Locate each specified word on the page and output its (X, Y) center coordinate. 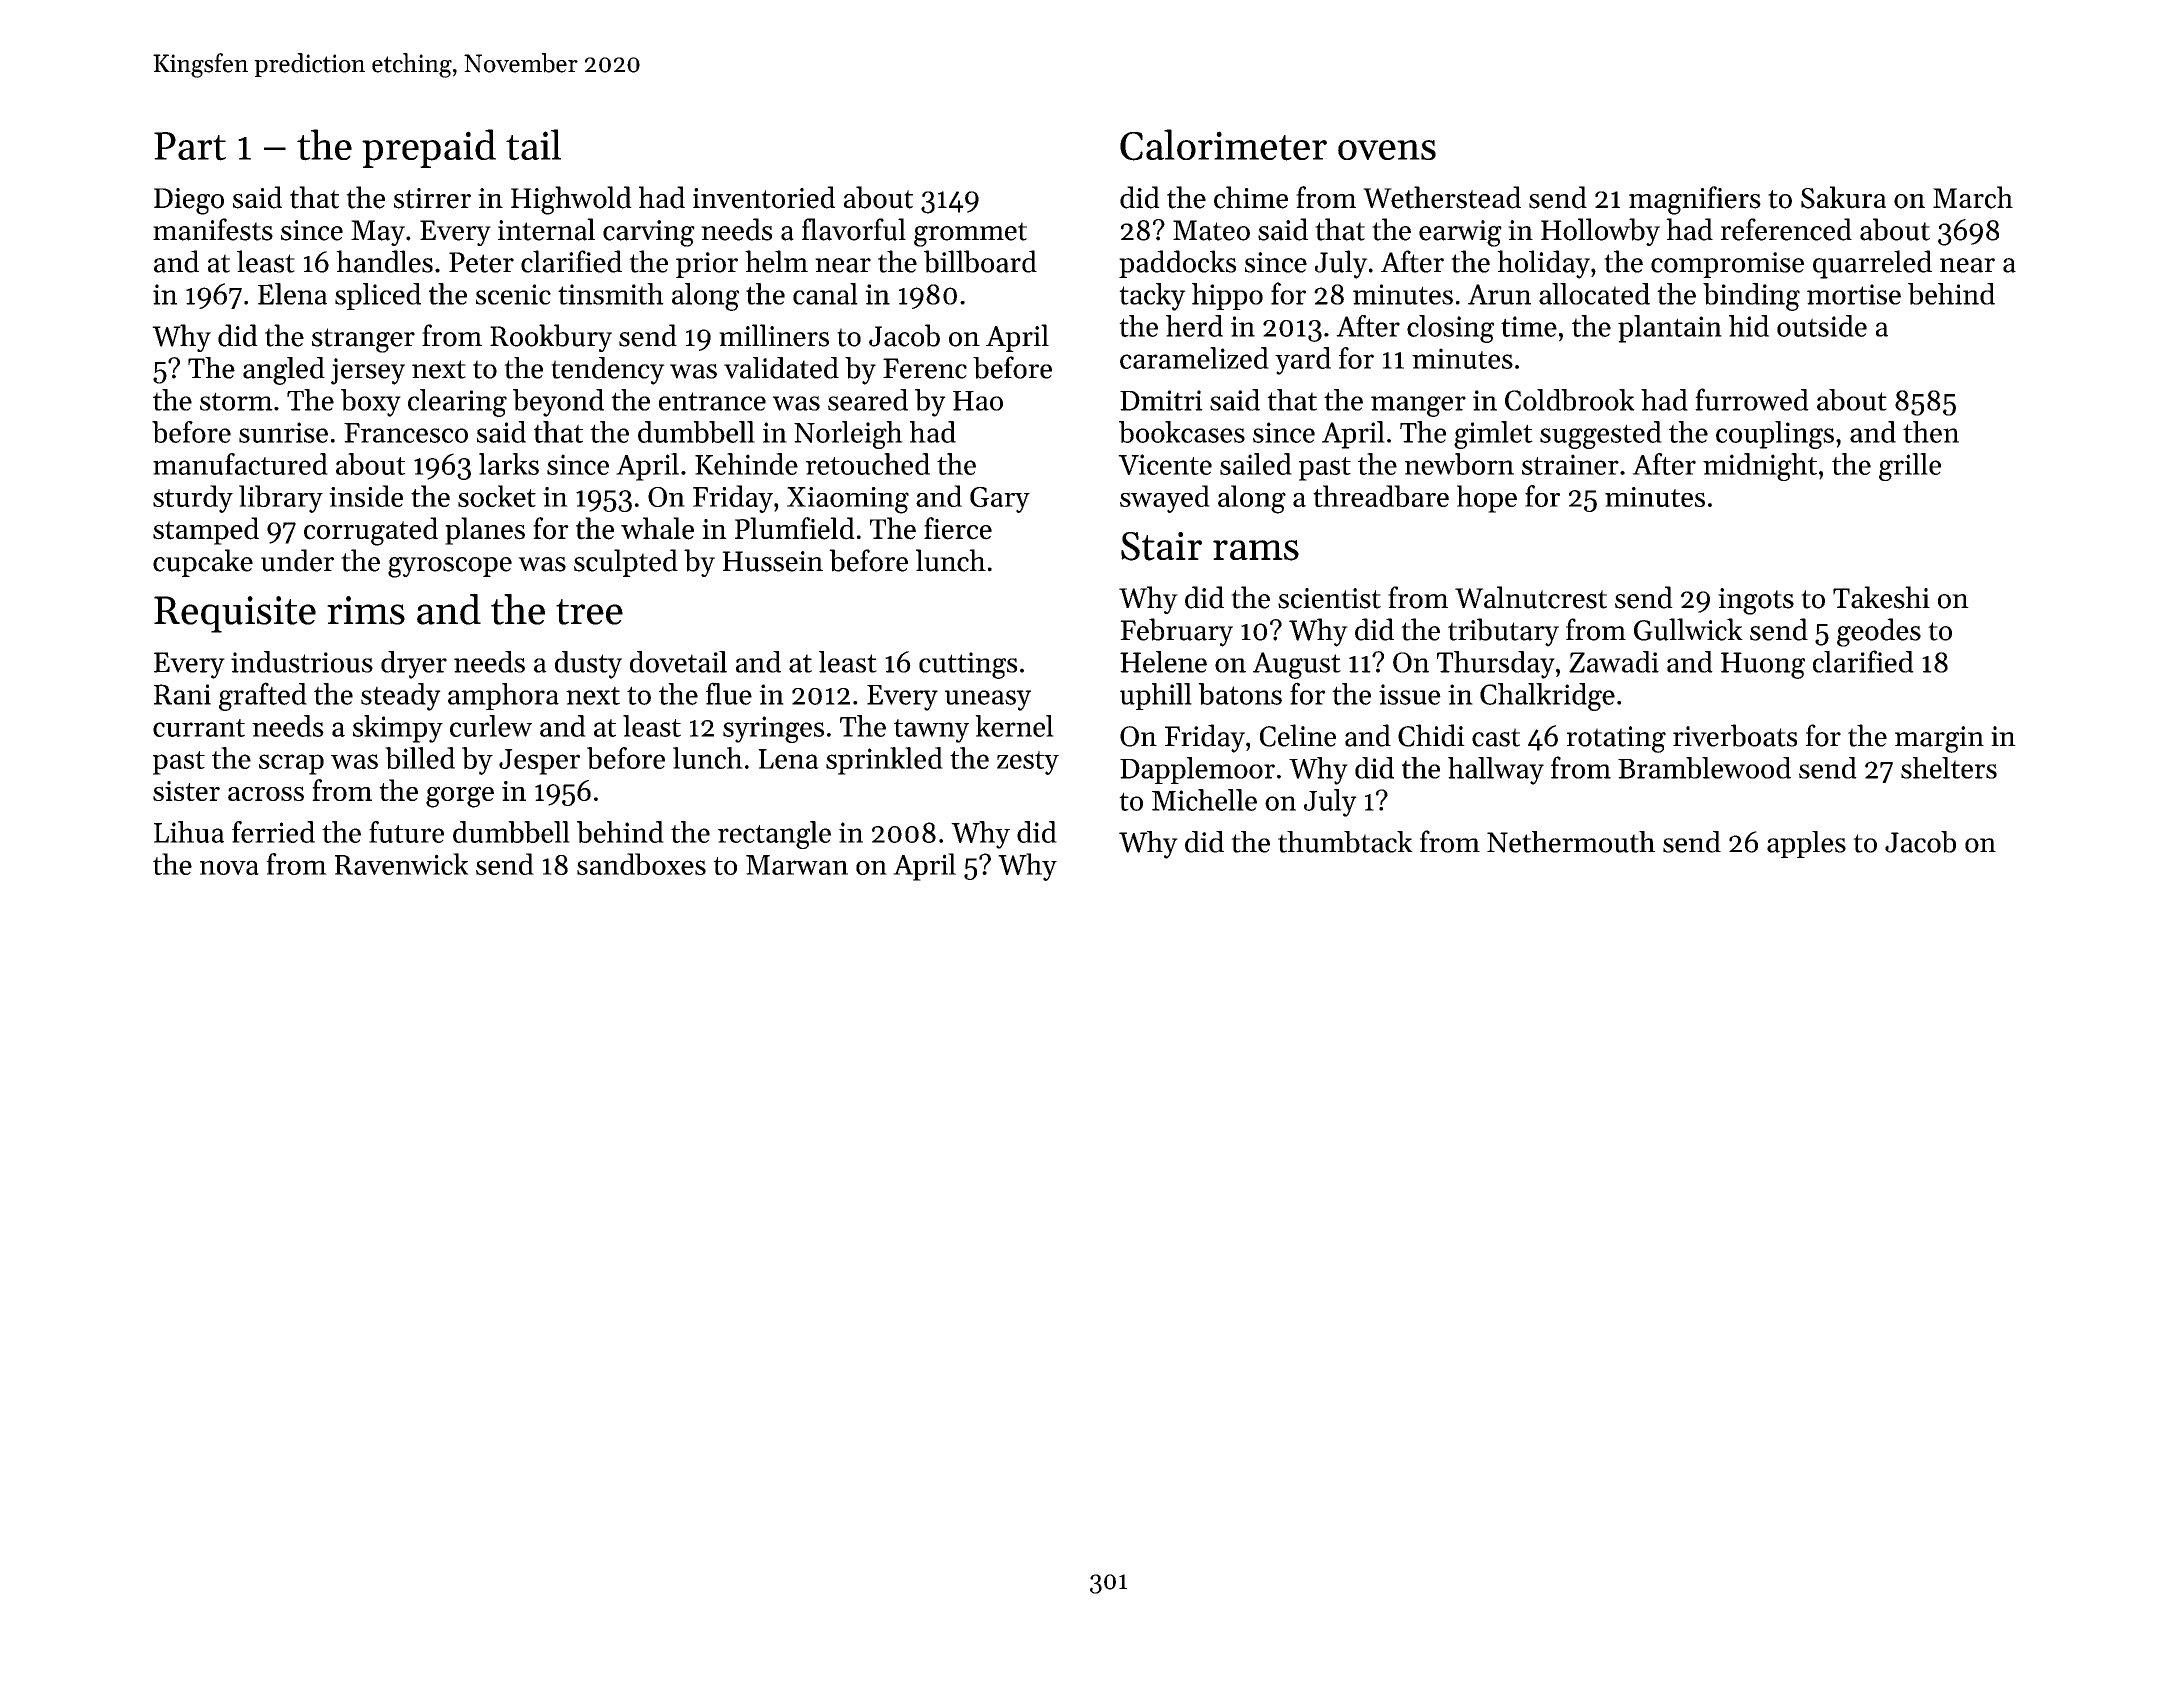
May (378, 233)
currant (199, 728)
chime (1251, 197)
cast (1496, 737)
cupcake (203, 563)
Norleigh (848, 435)
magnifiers (1695, 200)
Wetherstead (1442, 197)
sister (186, 791)
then (1931, 432)
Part (190, 146)
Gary (1000, 500)
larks (509, 464)
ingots (1756, 601)
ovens (1387, 150)
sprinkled (884, 761)
